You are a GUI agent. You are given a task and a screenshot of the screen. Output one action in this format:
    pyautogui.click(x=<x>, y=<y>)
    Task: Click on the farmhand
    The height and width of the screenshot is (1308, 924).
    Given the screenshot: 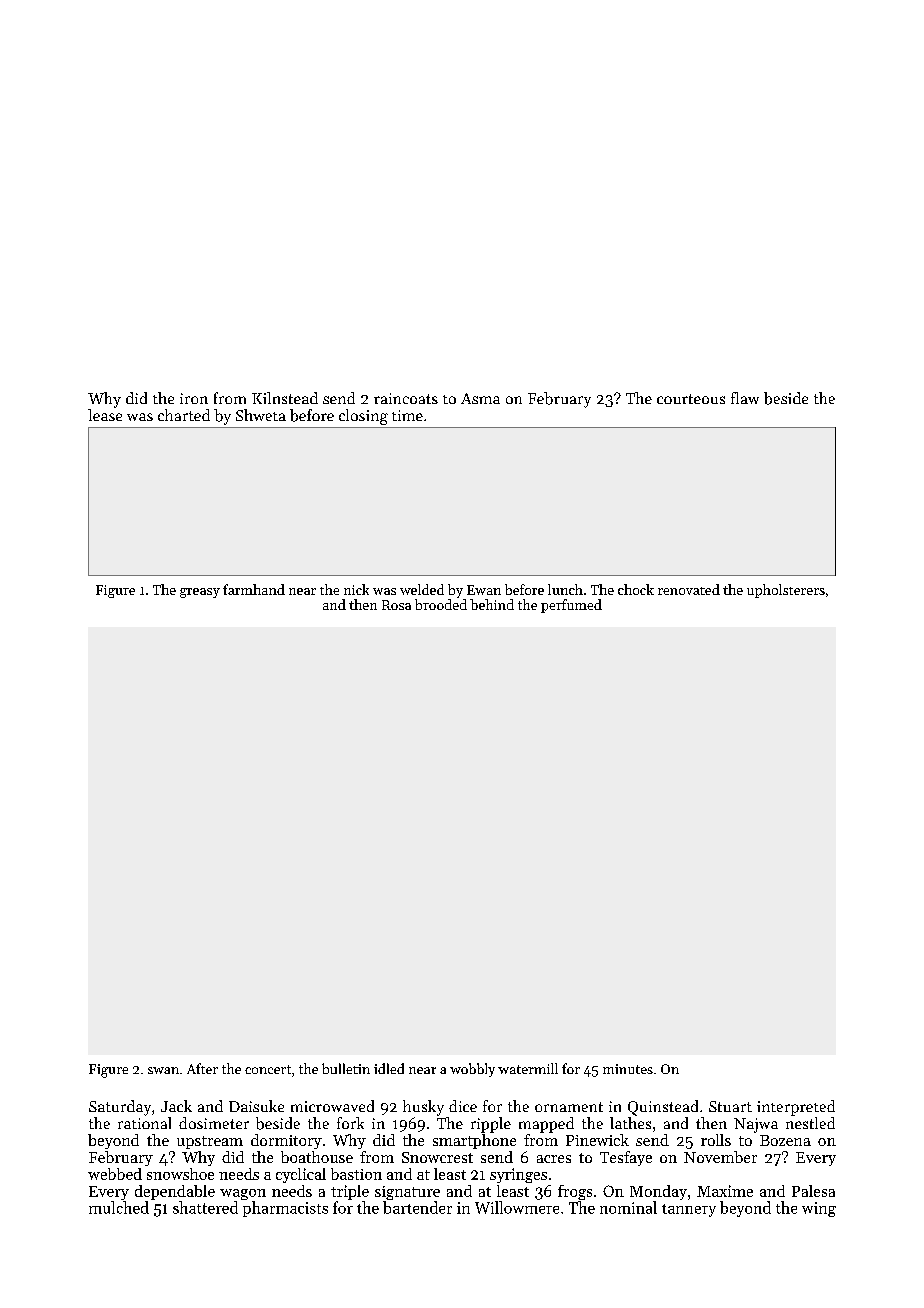 What is the action you would take?
    pyautogui.click(x=254, y=589)
